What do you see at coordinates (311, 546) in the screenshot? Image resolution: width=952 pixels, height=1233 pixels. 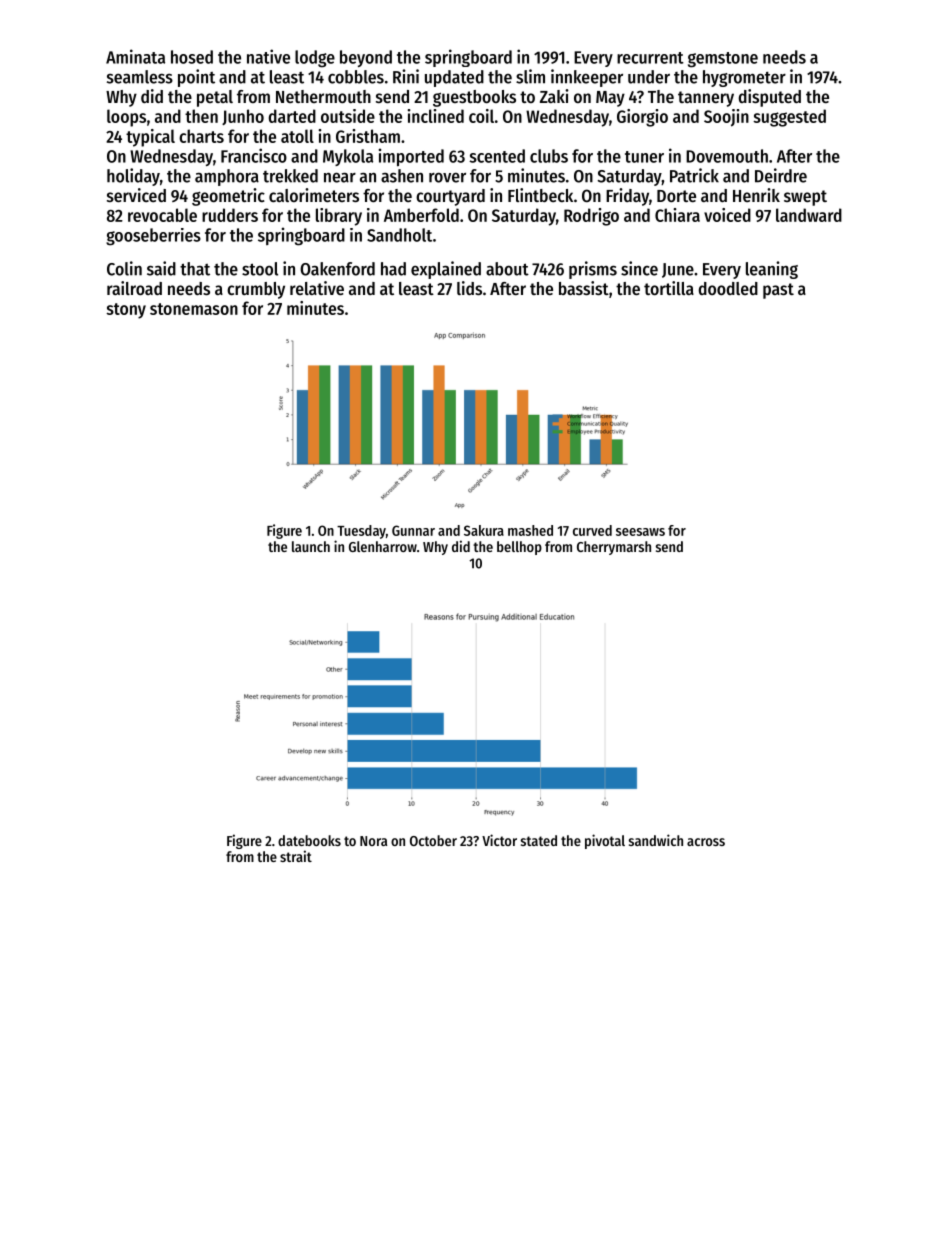 I see `launch` at bounding box center [311, 546].
